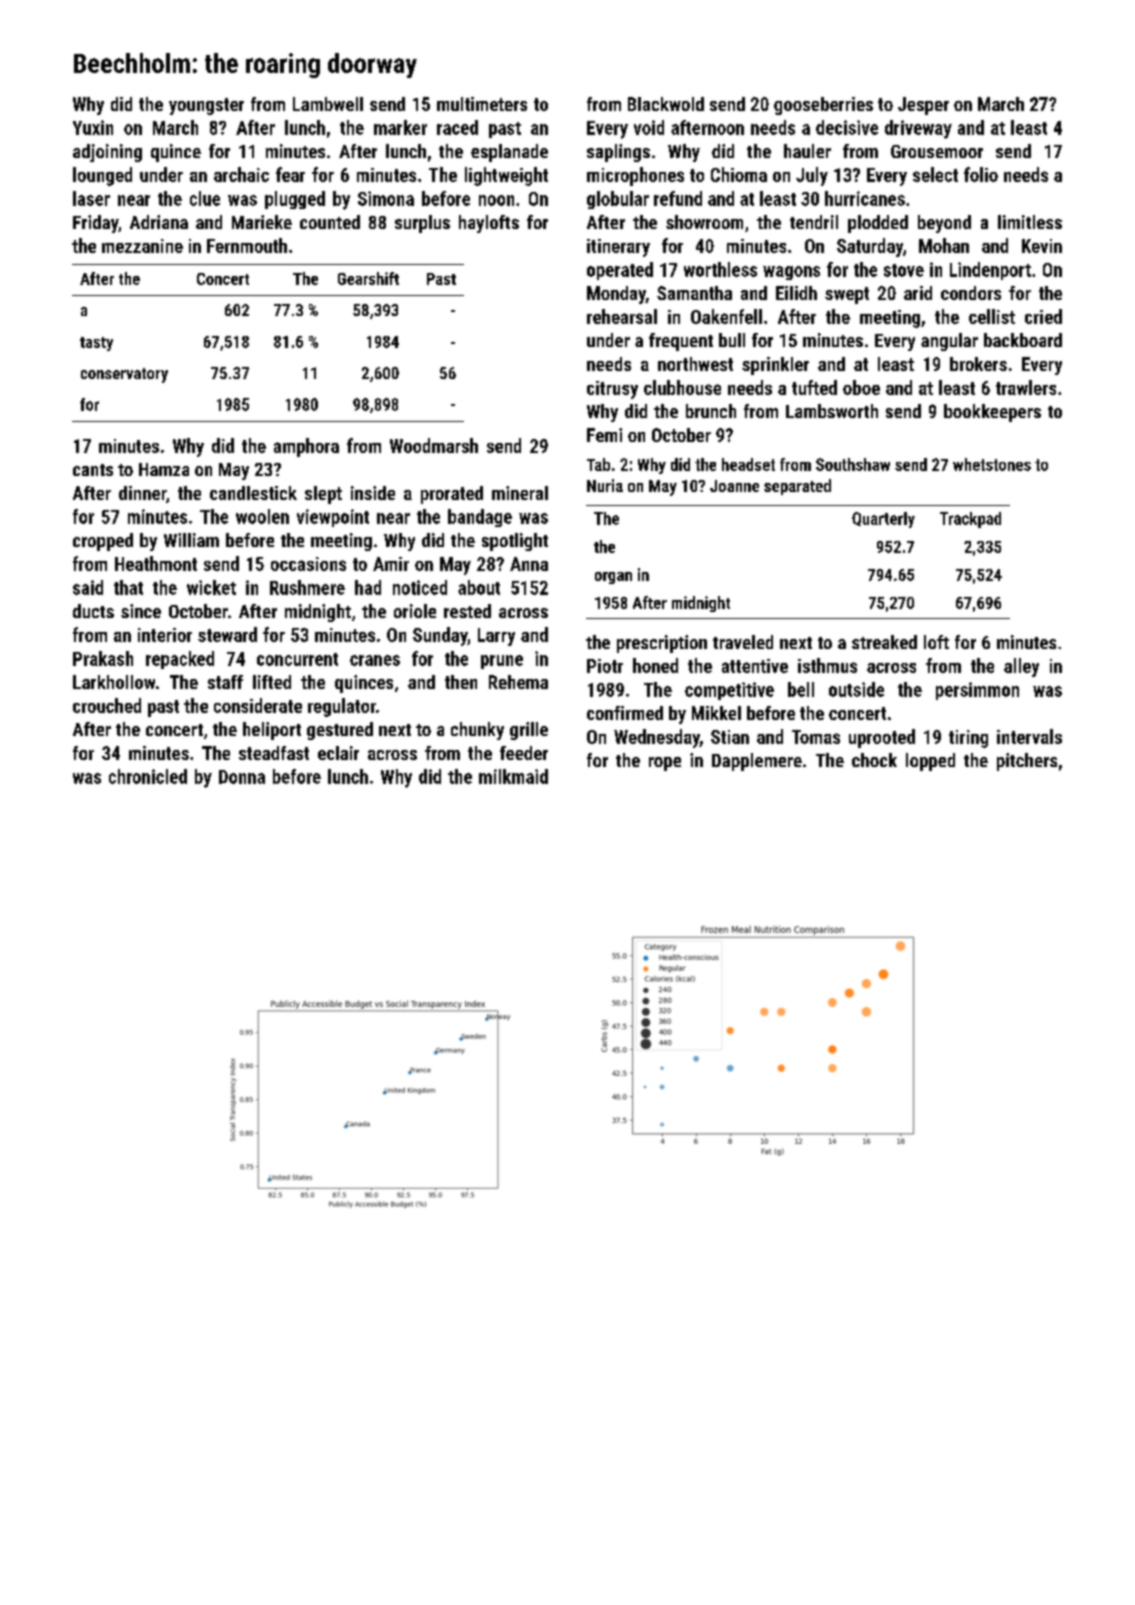 This image has width=1135, height=1605. What do you see at coordinates (992, 413) in the image?
I see `bookkeepers` at bounding box center [992, 413].
